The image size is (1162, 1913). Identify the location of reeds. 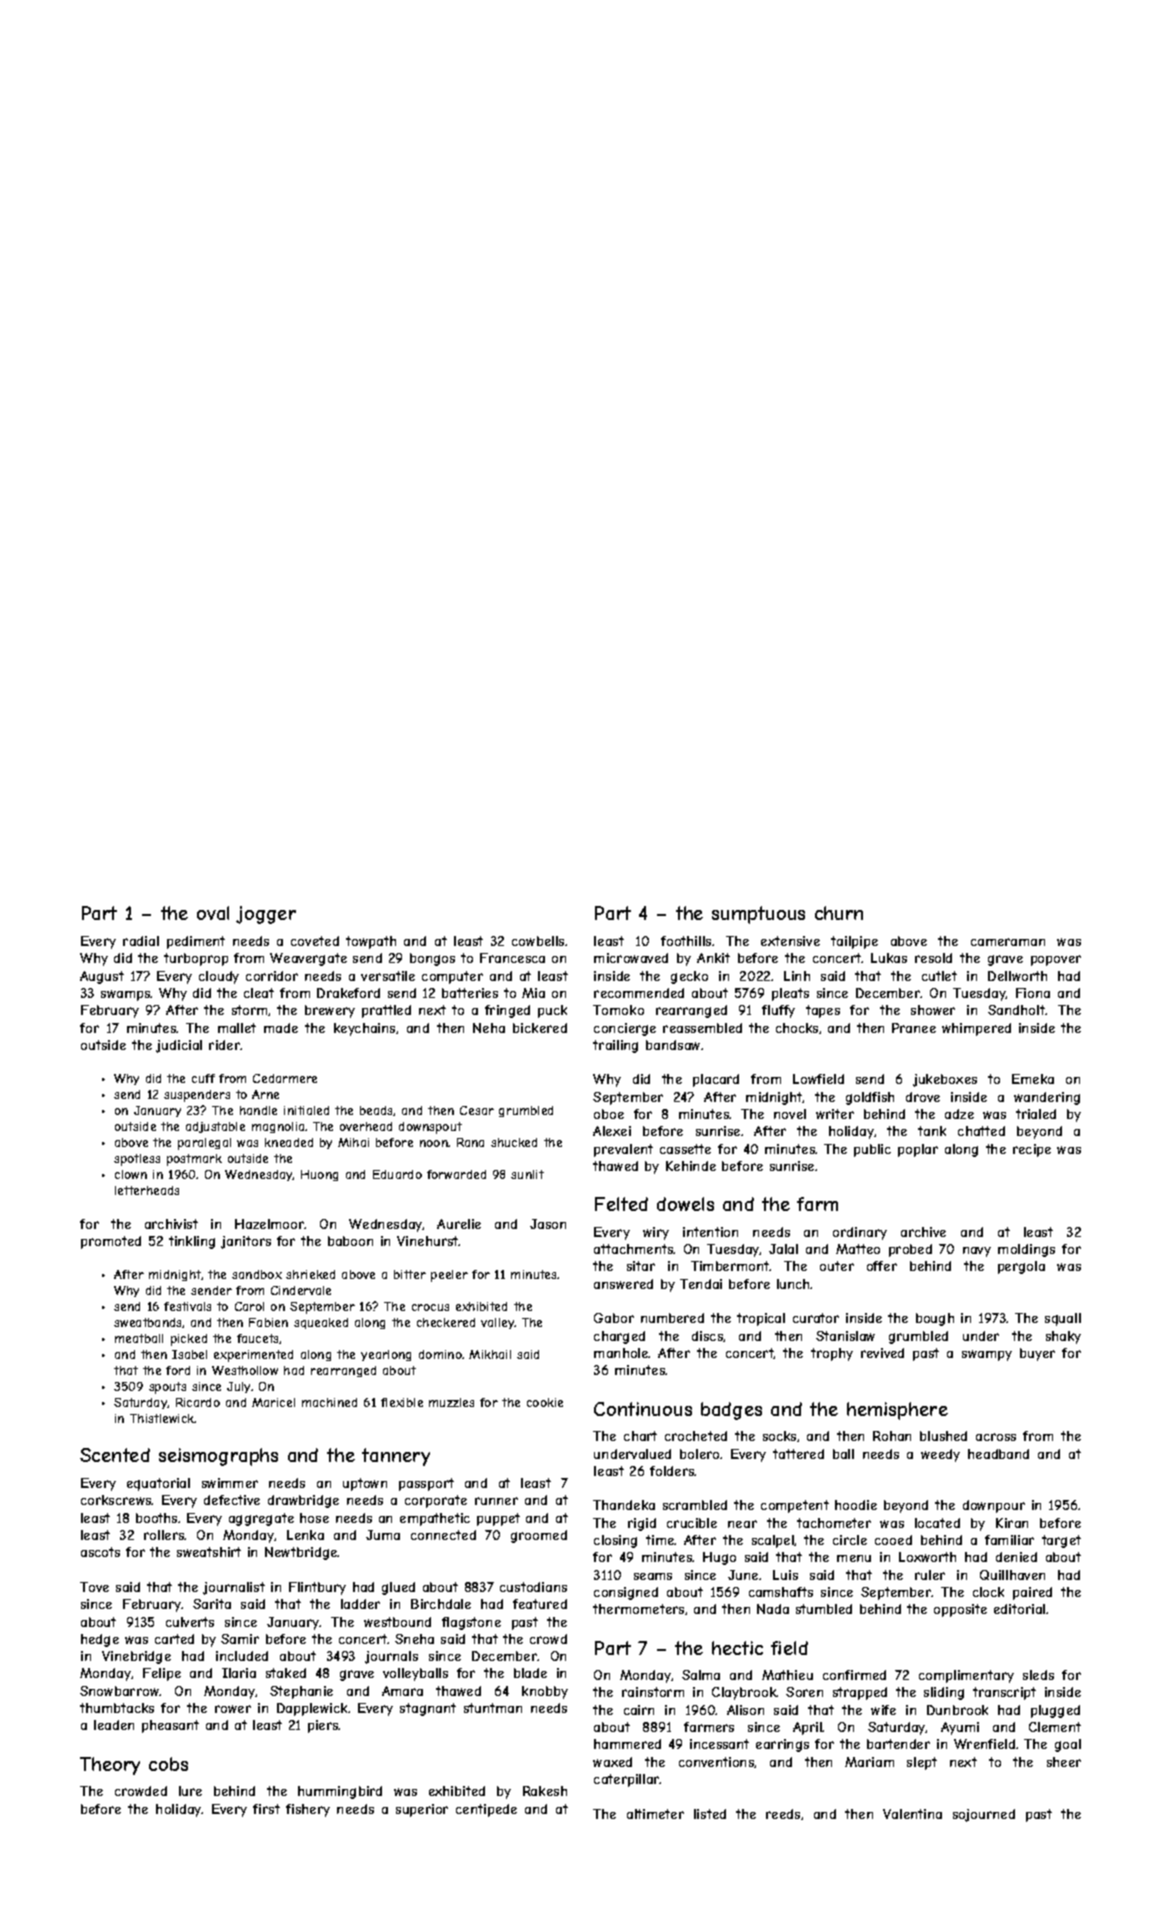
(783, 1814).
